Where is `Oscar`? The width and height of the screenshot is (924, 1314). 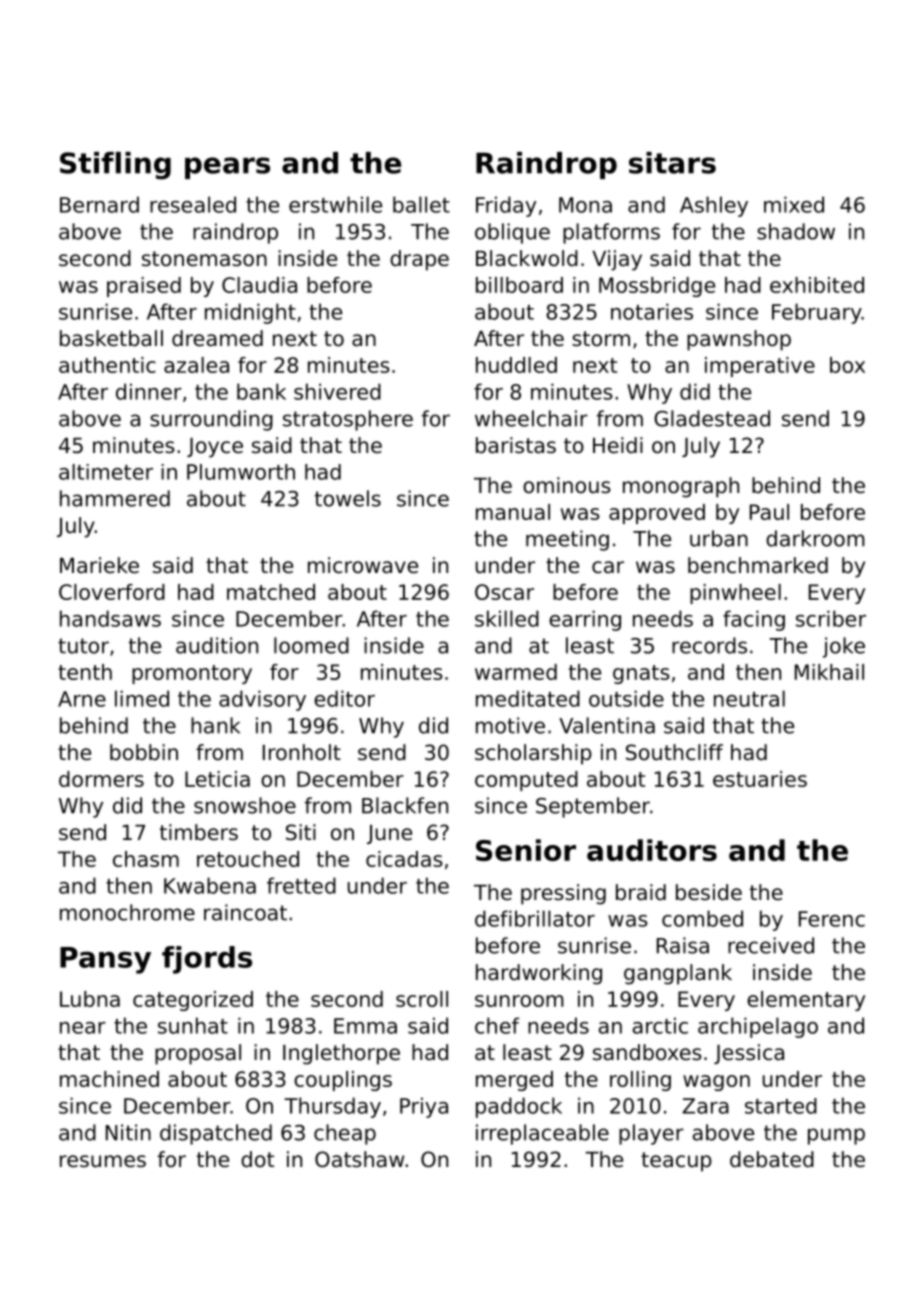 Oscar is located at coordinates (504, 592).
